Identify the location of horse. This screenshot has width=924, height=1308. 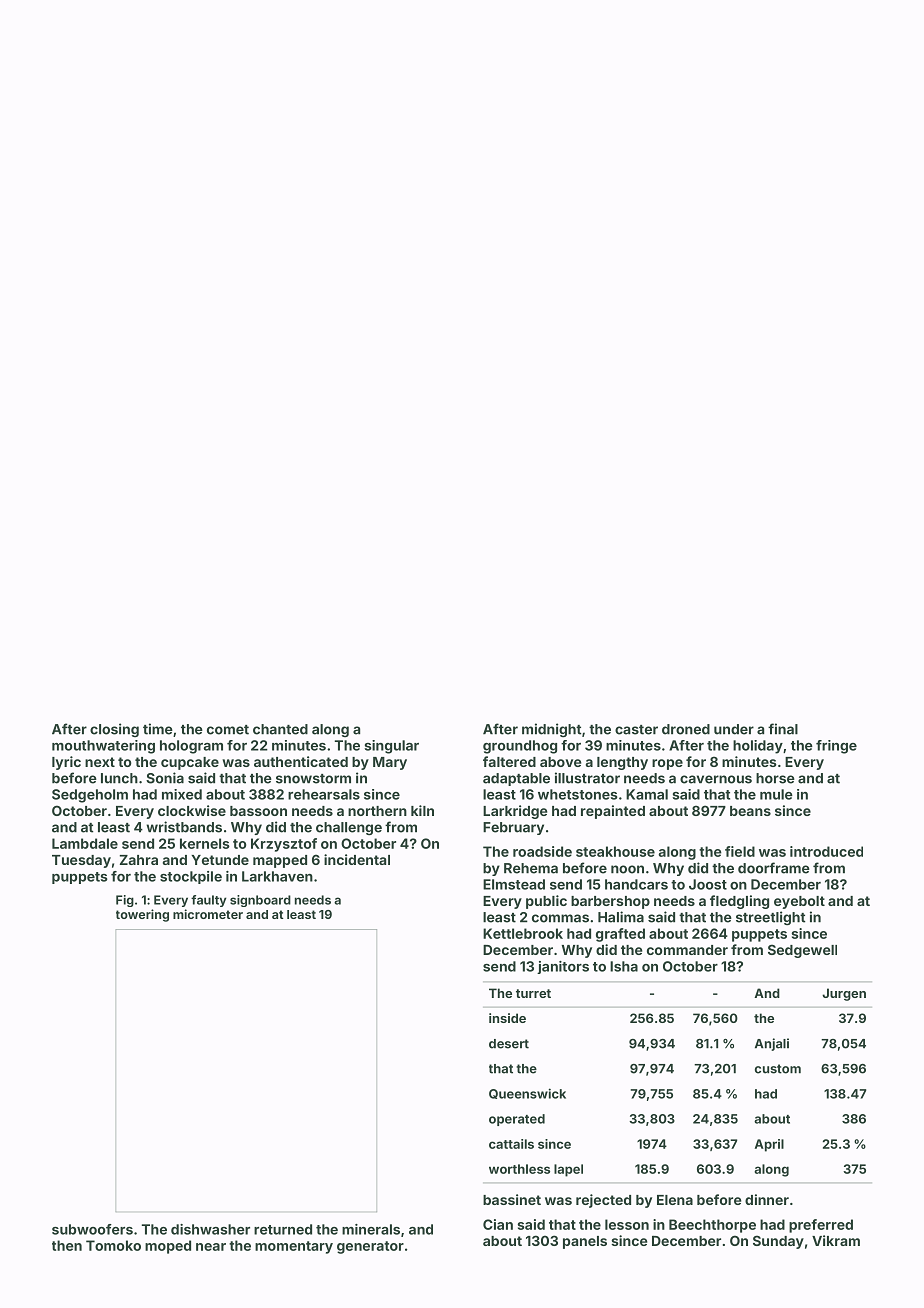
(775, 778).
